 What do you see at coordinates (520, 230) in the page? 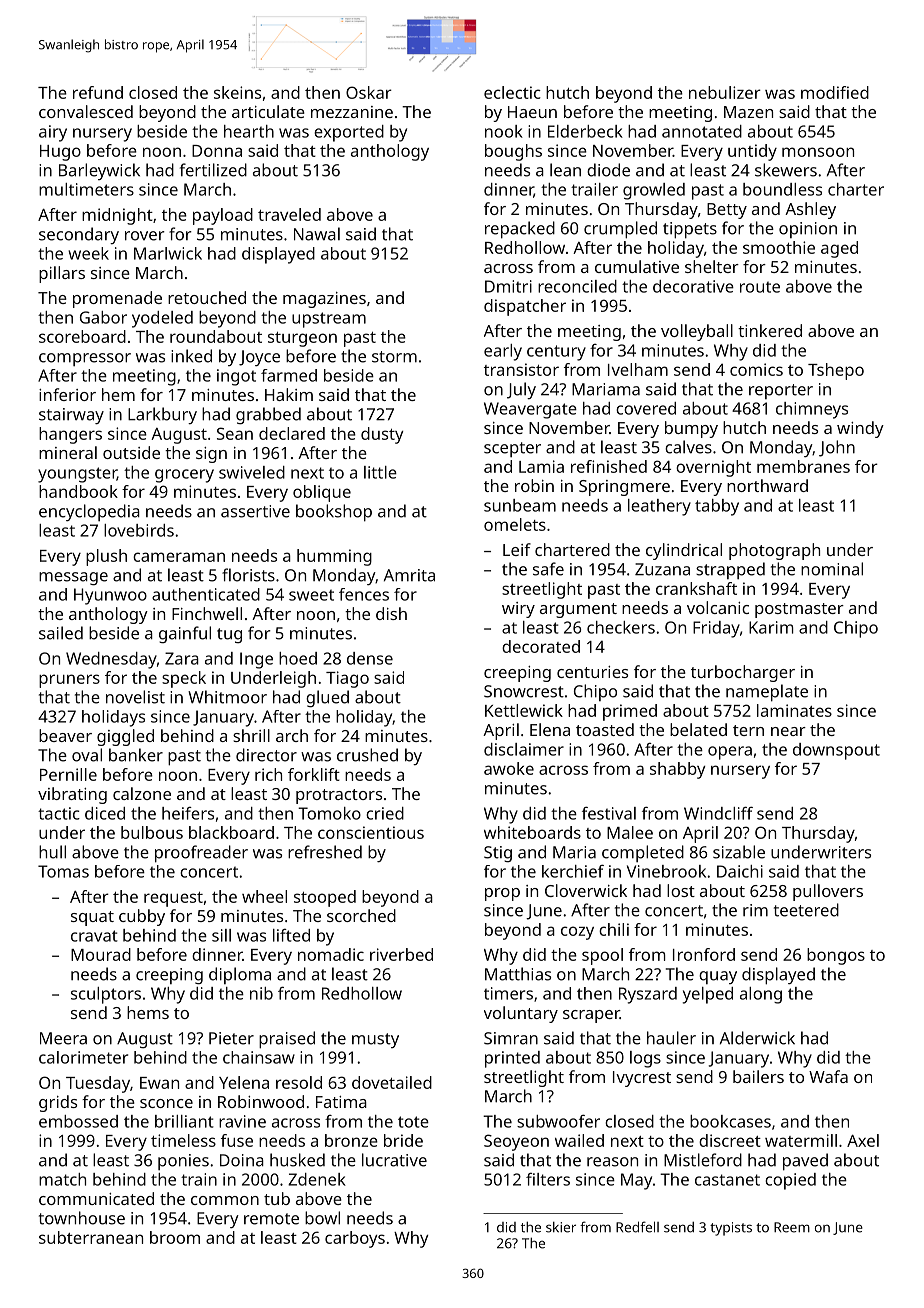
I see `repacked` at bounding box center [520, 230].
